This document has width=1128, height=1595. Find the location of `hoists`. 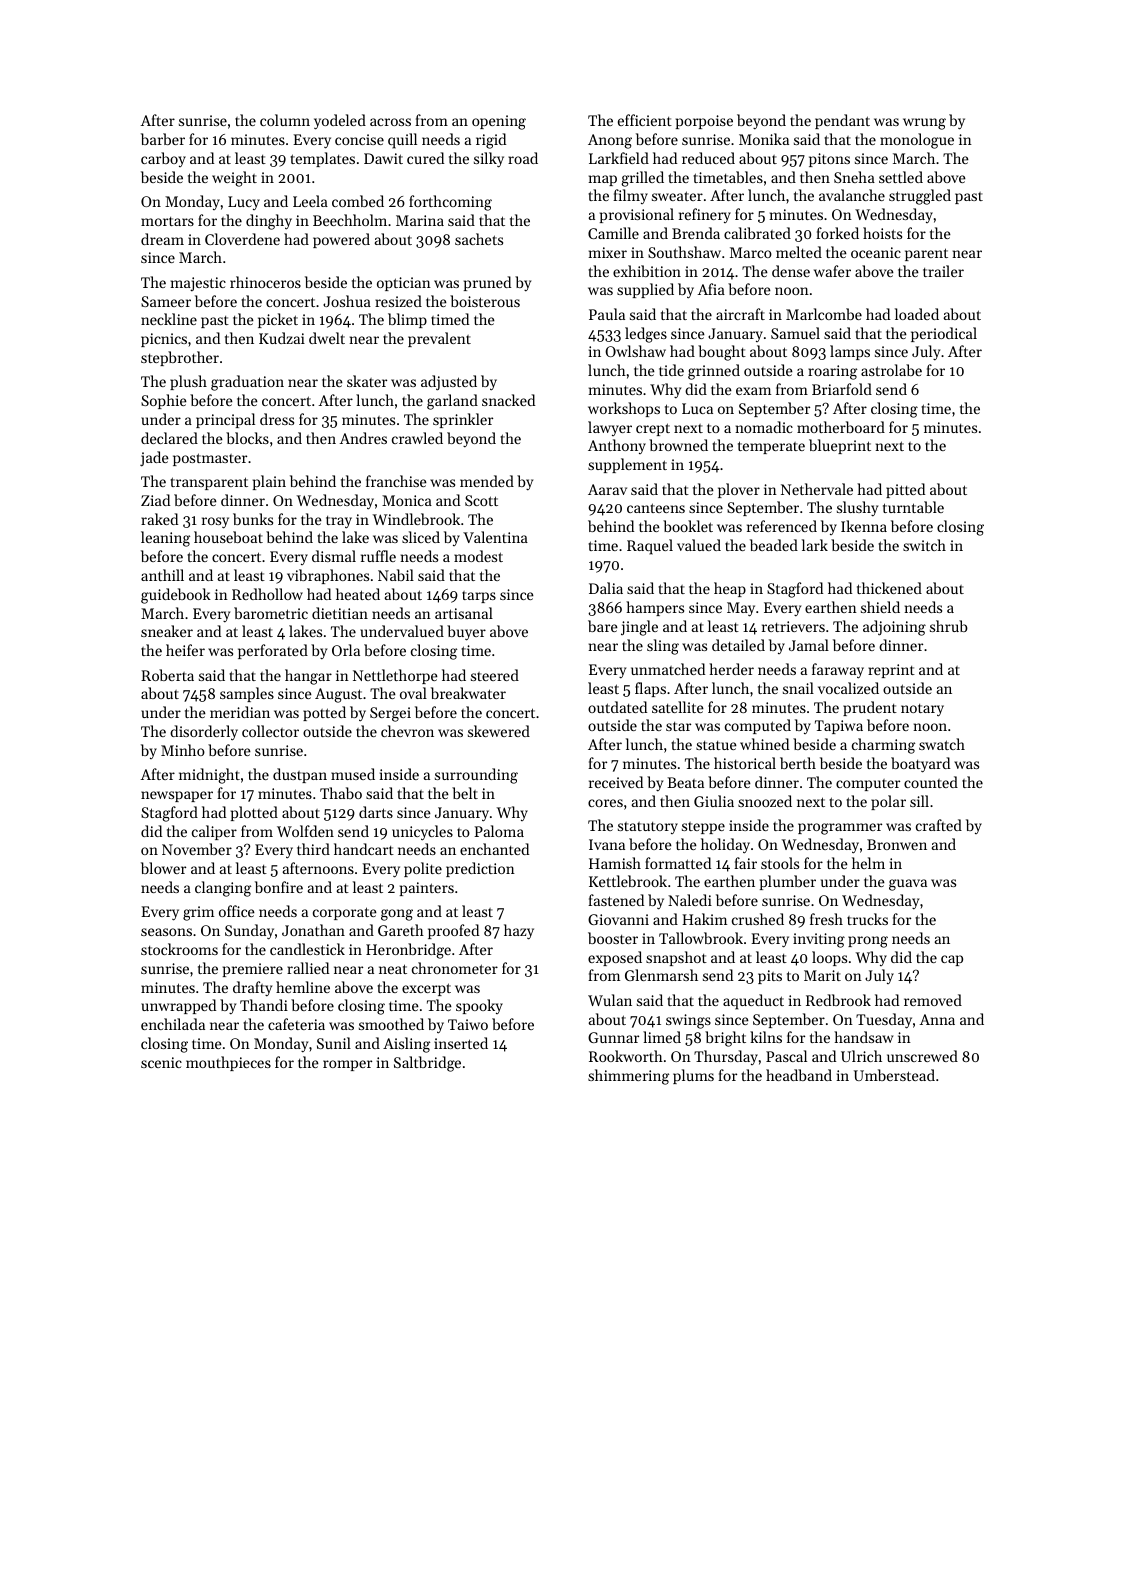

hoists is located at coordinates (882, 233).
